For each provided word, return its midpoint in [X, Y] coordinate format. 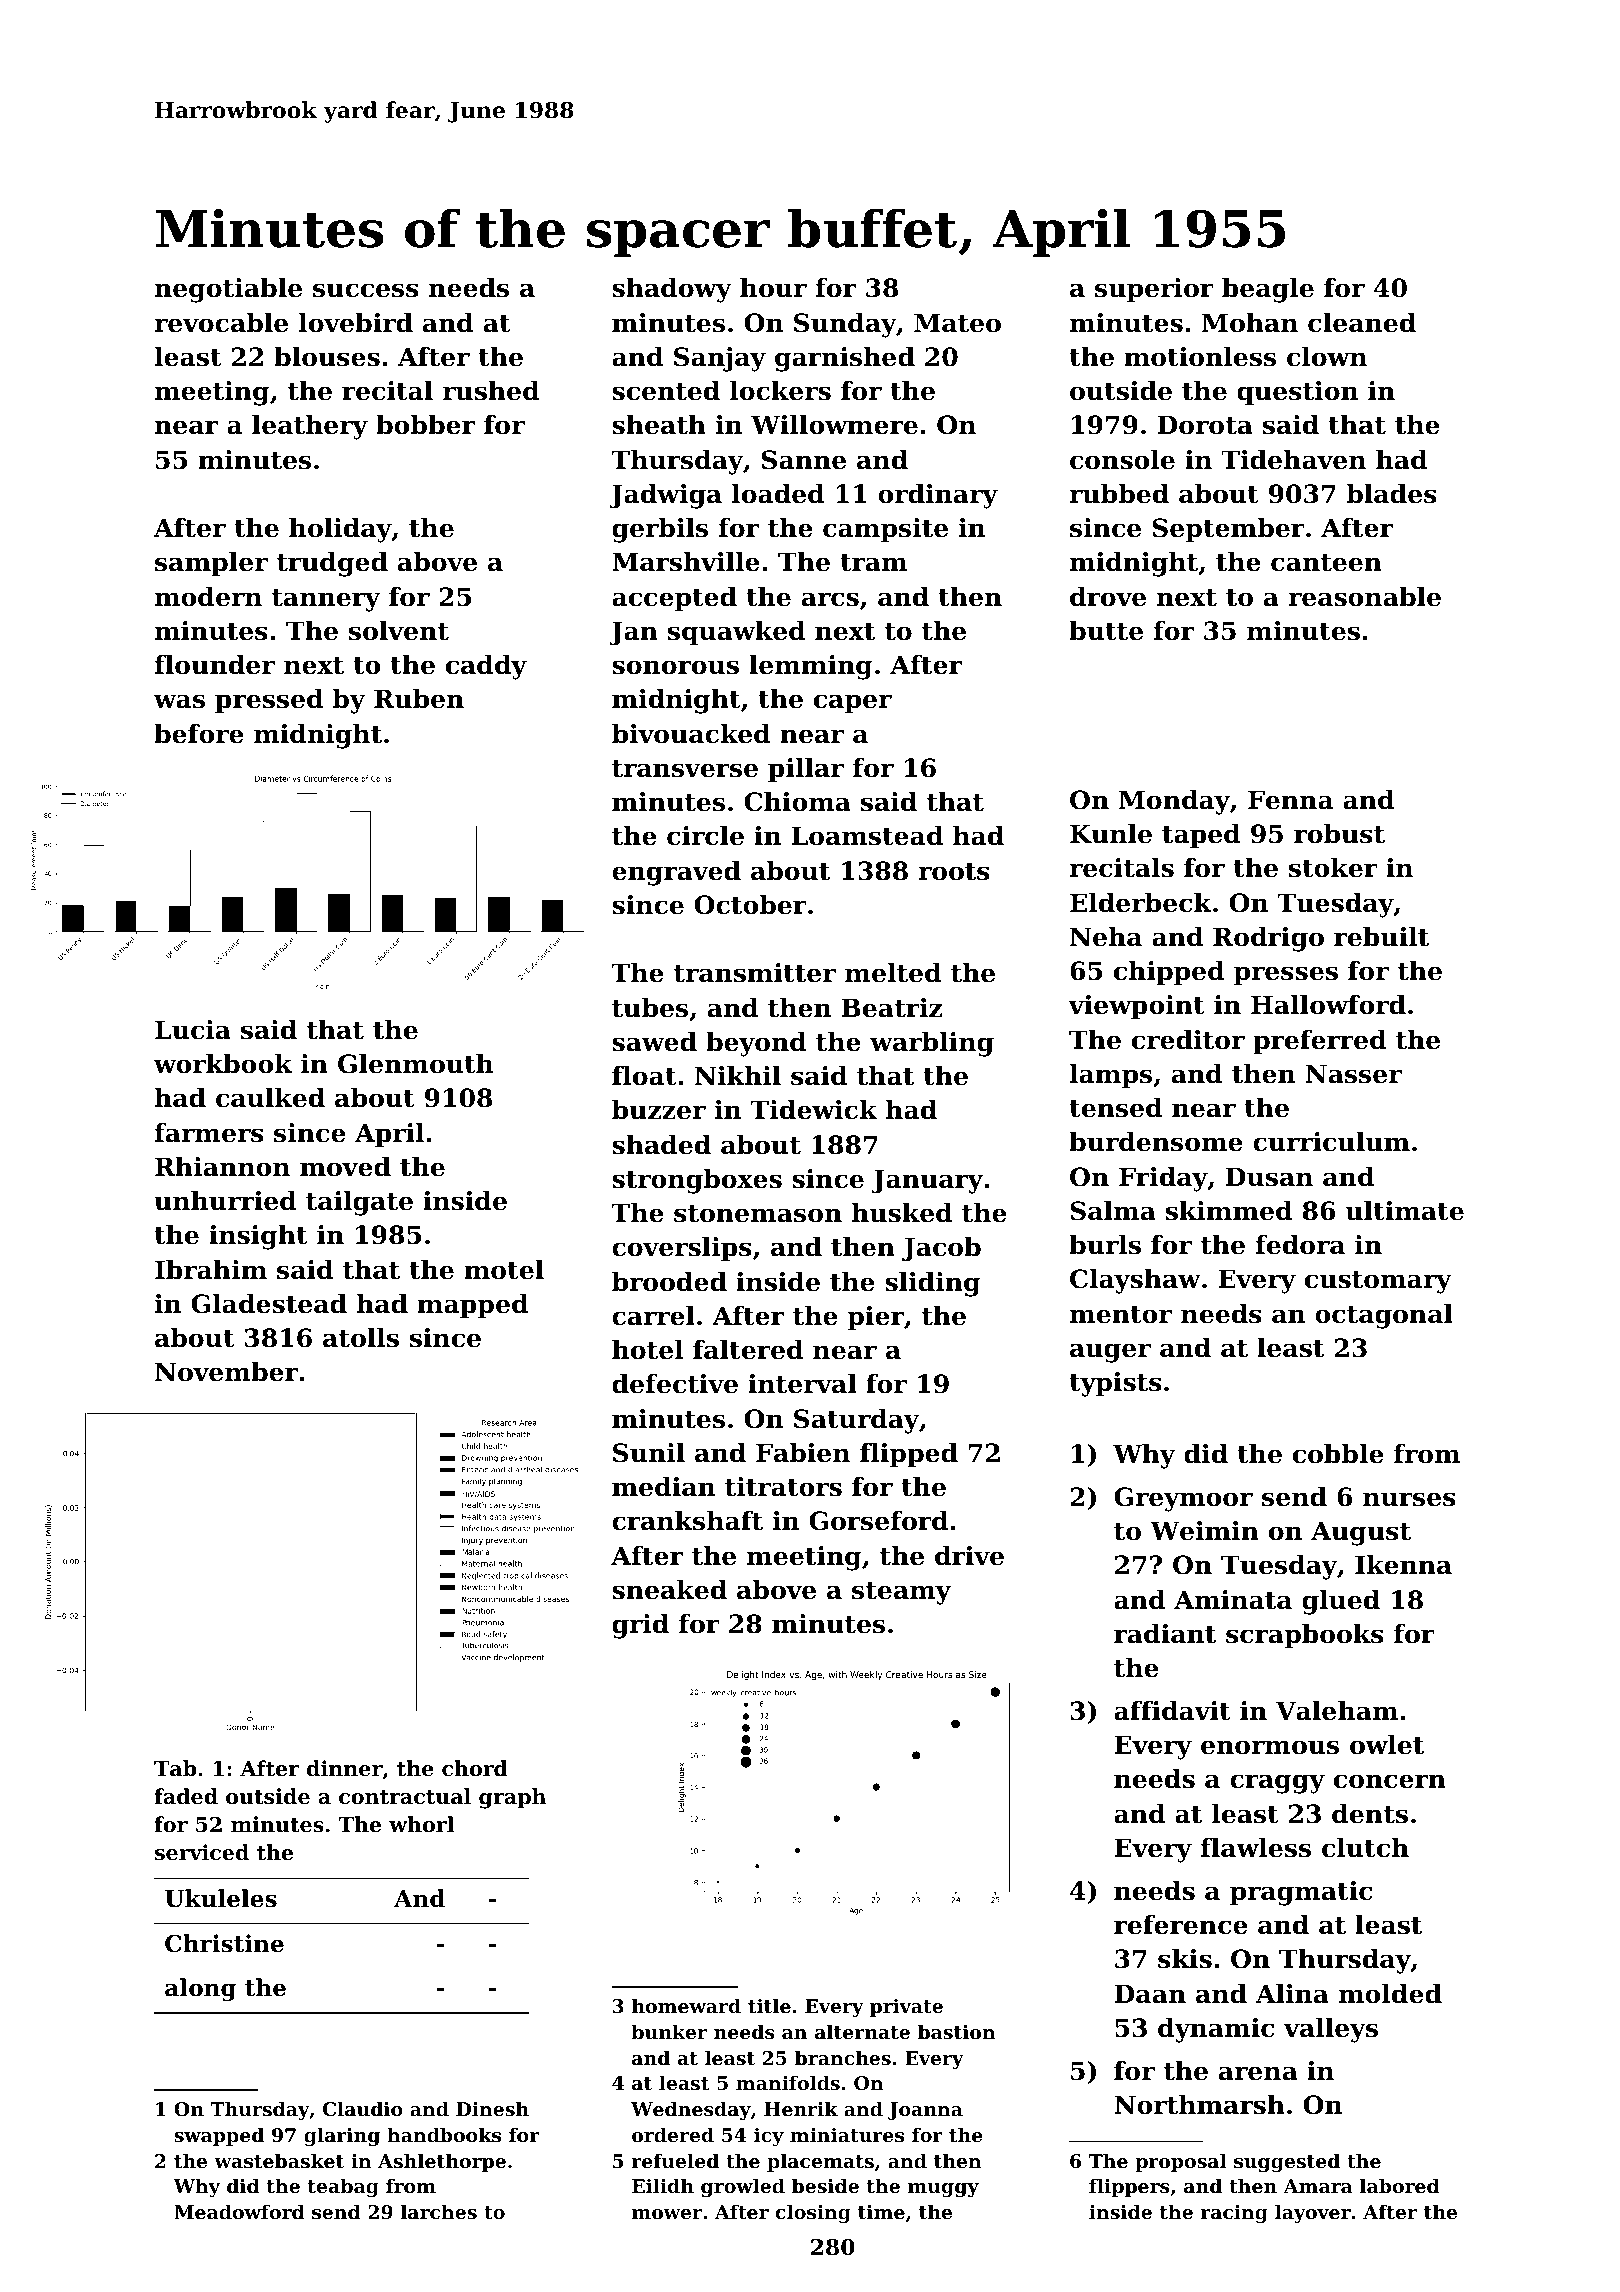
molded [1390, 1994]
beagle [1268, 290]
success [366, 290]
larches [439, 2211]
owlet [1387, 1745]
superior [1154, 290]
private [906, 2008]
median [663, 1487]
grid [640, 1626]
